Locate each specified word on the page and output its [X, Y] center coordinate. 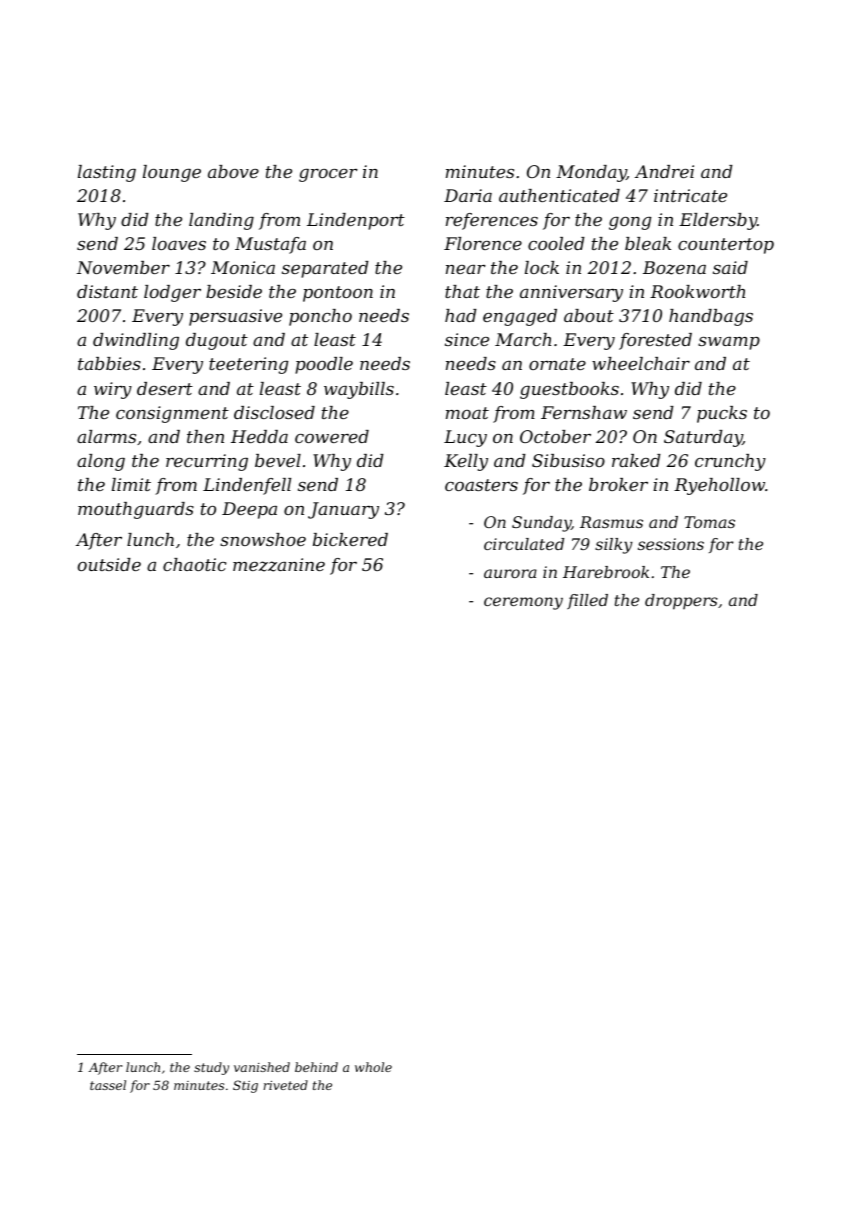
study [211, 1068]
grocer [328, 175]
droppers [681, 602]
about [589, 315]
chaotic [194, 564]
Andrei [664, 171]
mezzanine [279, 565]
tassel [108, 1085]
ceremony [523, 603]
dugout [217, 341]
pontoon [338, 294]
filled [587, 601]
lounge [172, 173]
